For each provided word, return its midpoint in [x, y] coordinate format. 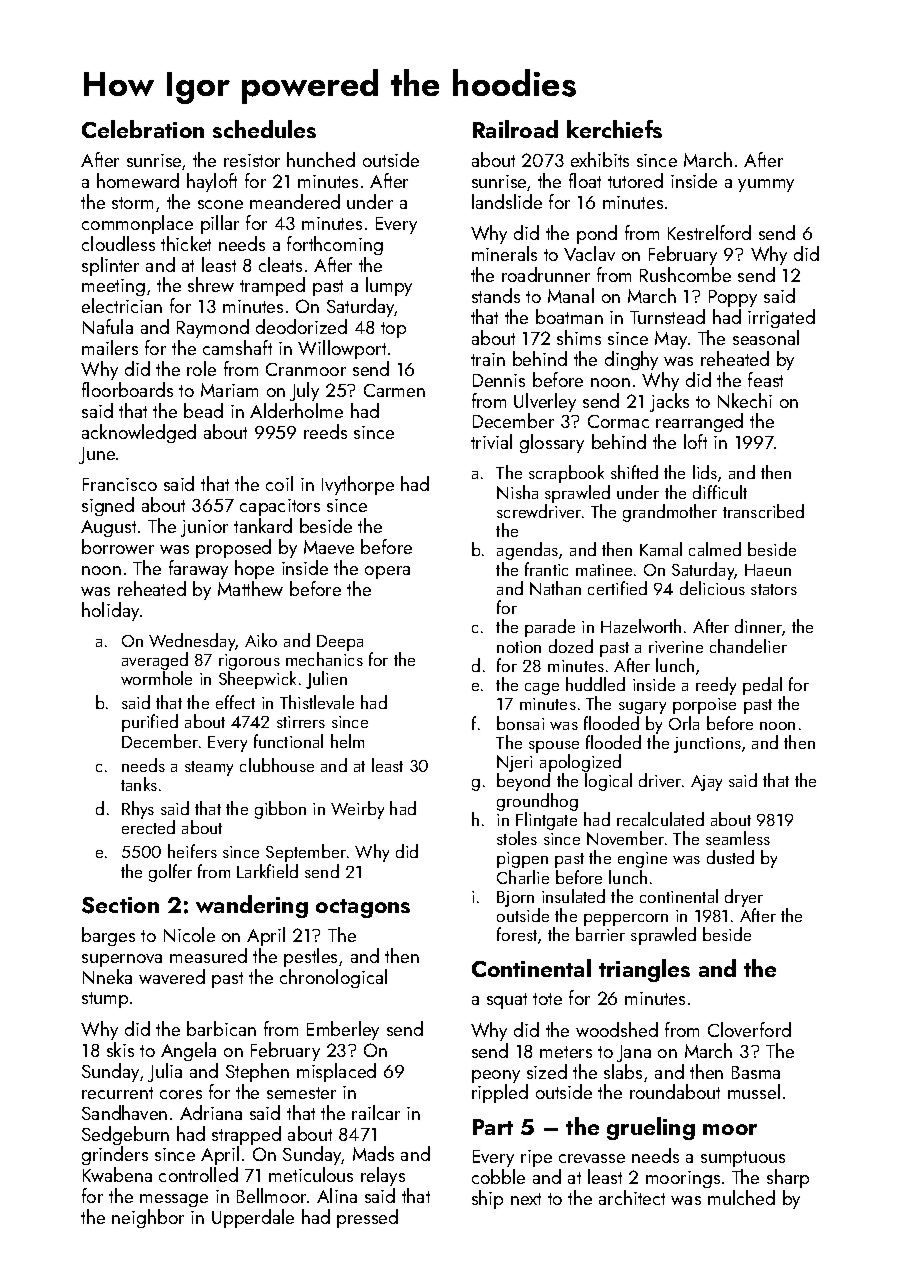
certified [617, 588]
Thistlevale [317, 702]
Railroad [515, 129]
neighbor [148, 1218]
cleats [280, 264]
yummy [766, 185]
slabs [623, 1071]
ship [487, 1199]
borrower [118, 546]
